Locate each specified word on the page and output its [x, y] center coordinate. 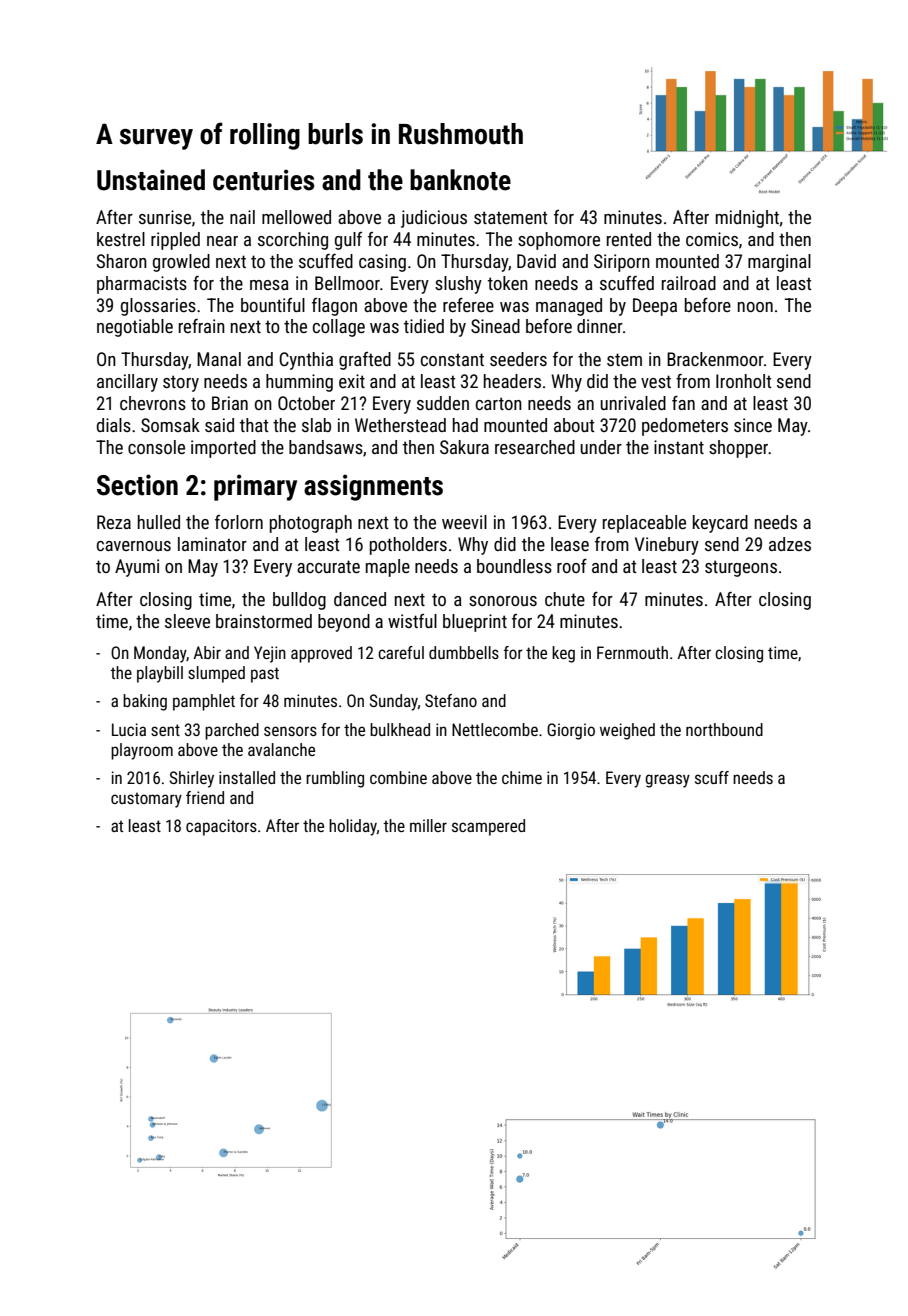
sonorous [503, 601]
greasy [667, 781]
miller [428, 825]
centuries [263, 180]
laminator [212, 544]
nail [242, 217]
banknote [460, 180]
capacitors [221, 827]
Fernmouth [632, 652]
